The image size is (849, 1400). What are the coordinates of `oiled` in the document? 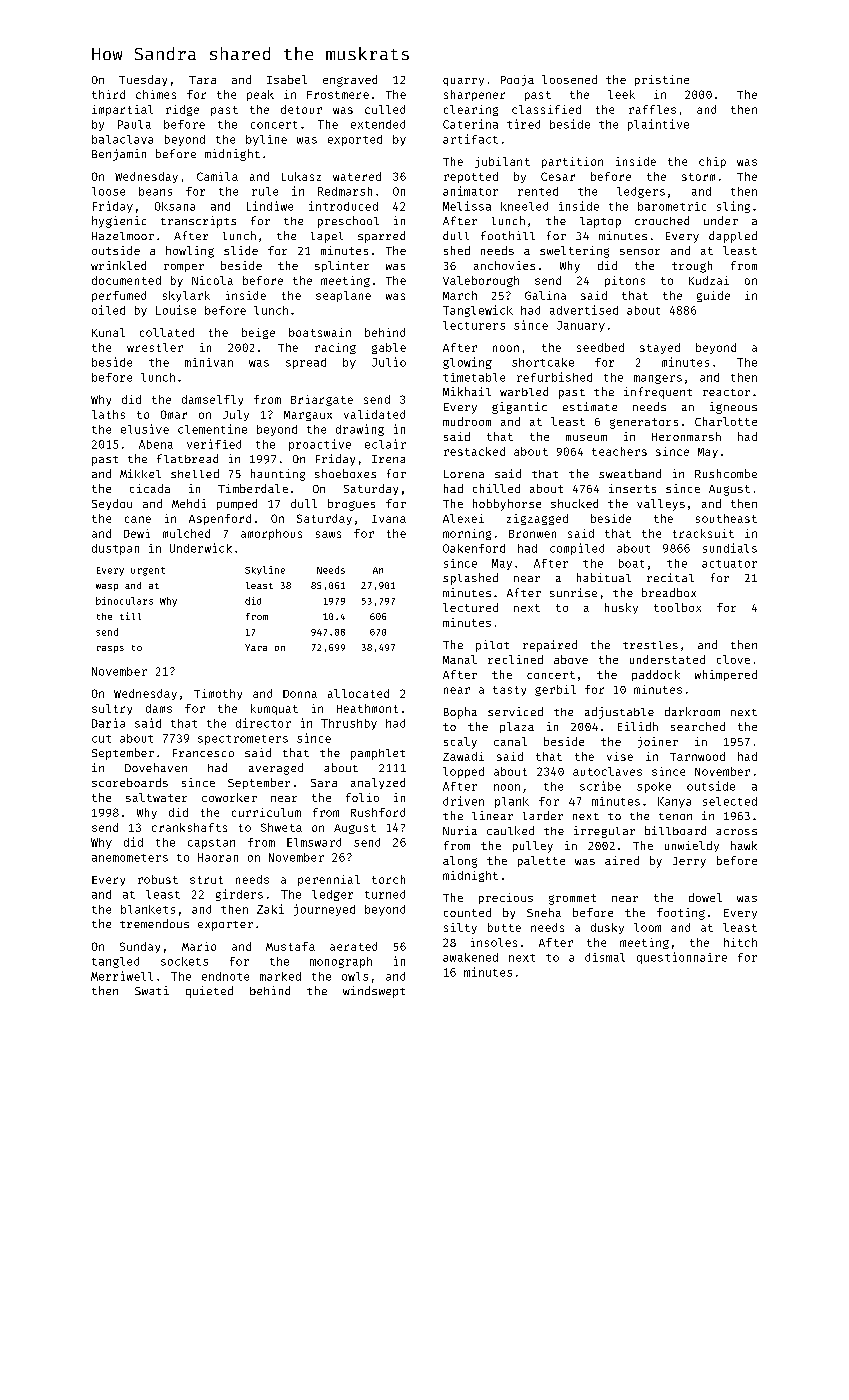 It's located at (108, 310).
